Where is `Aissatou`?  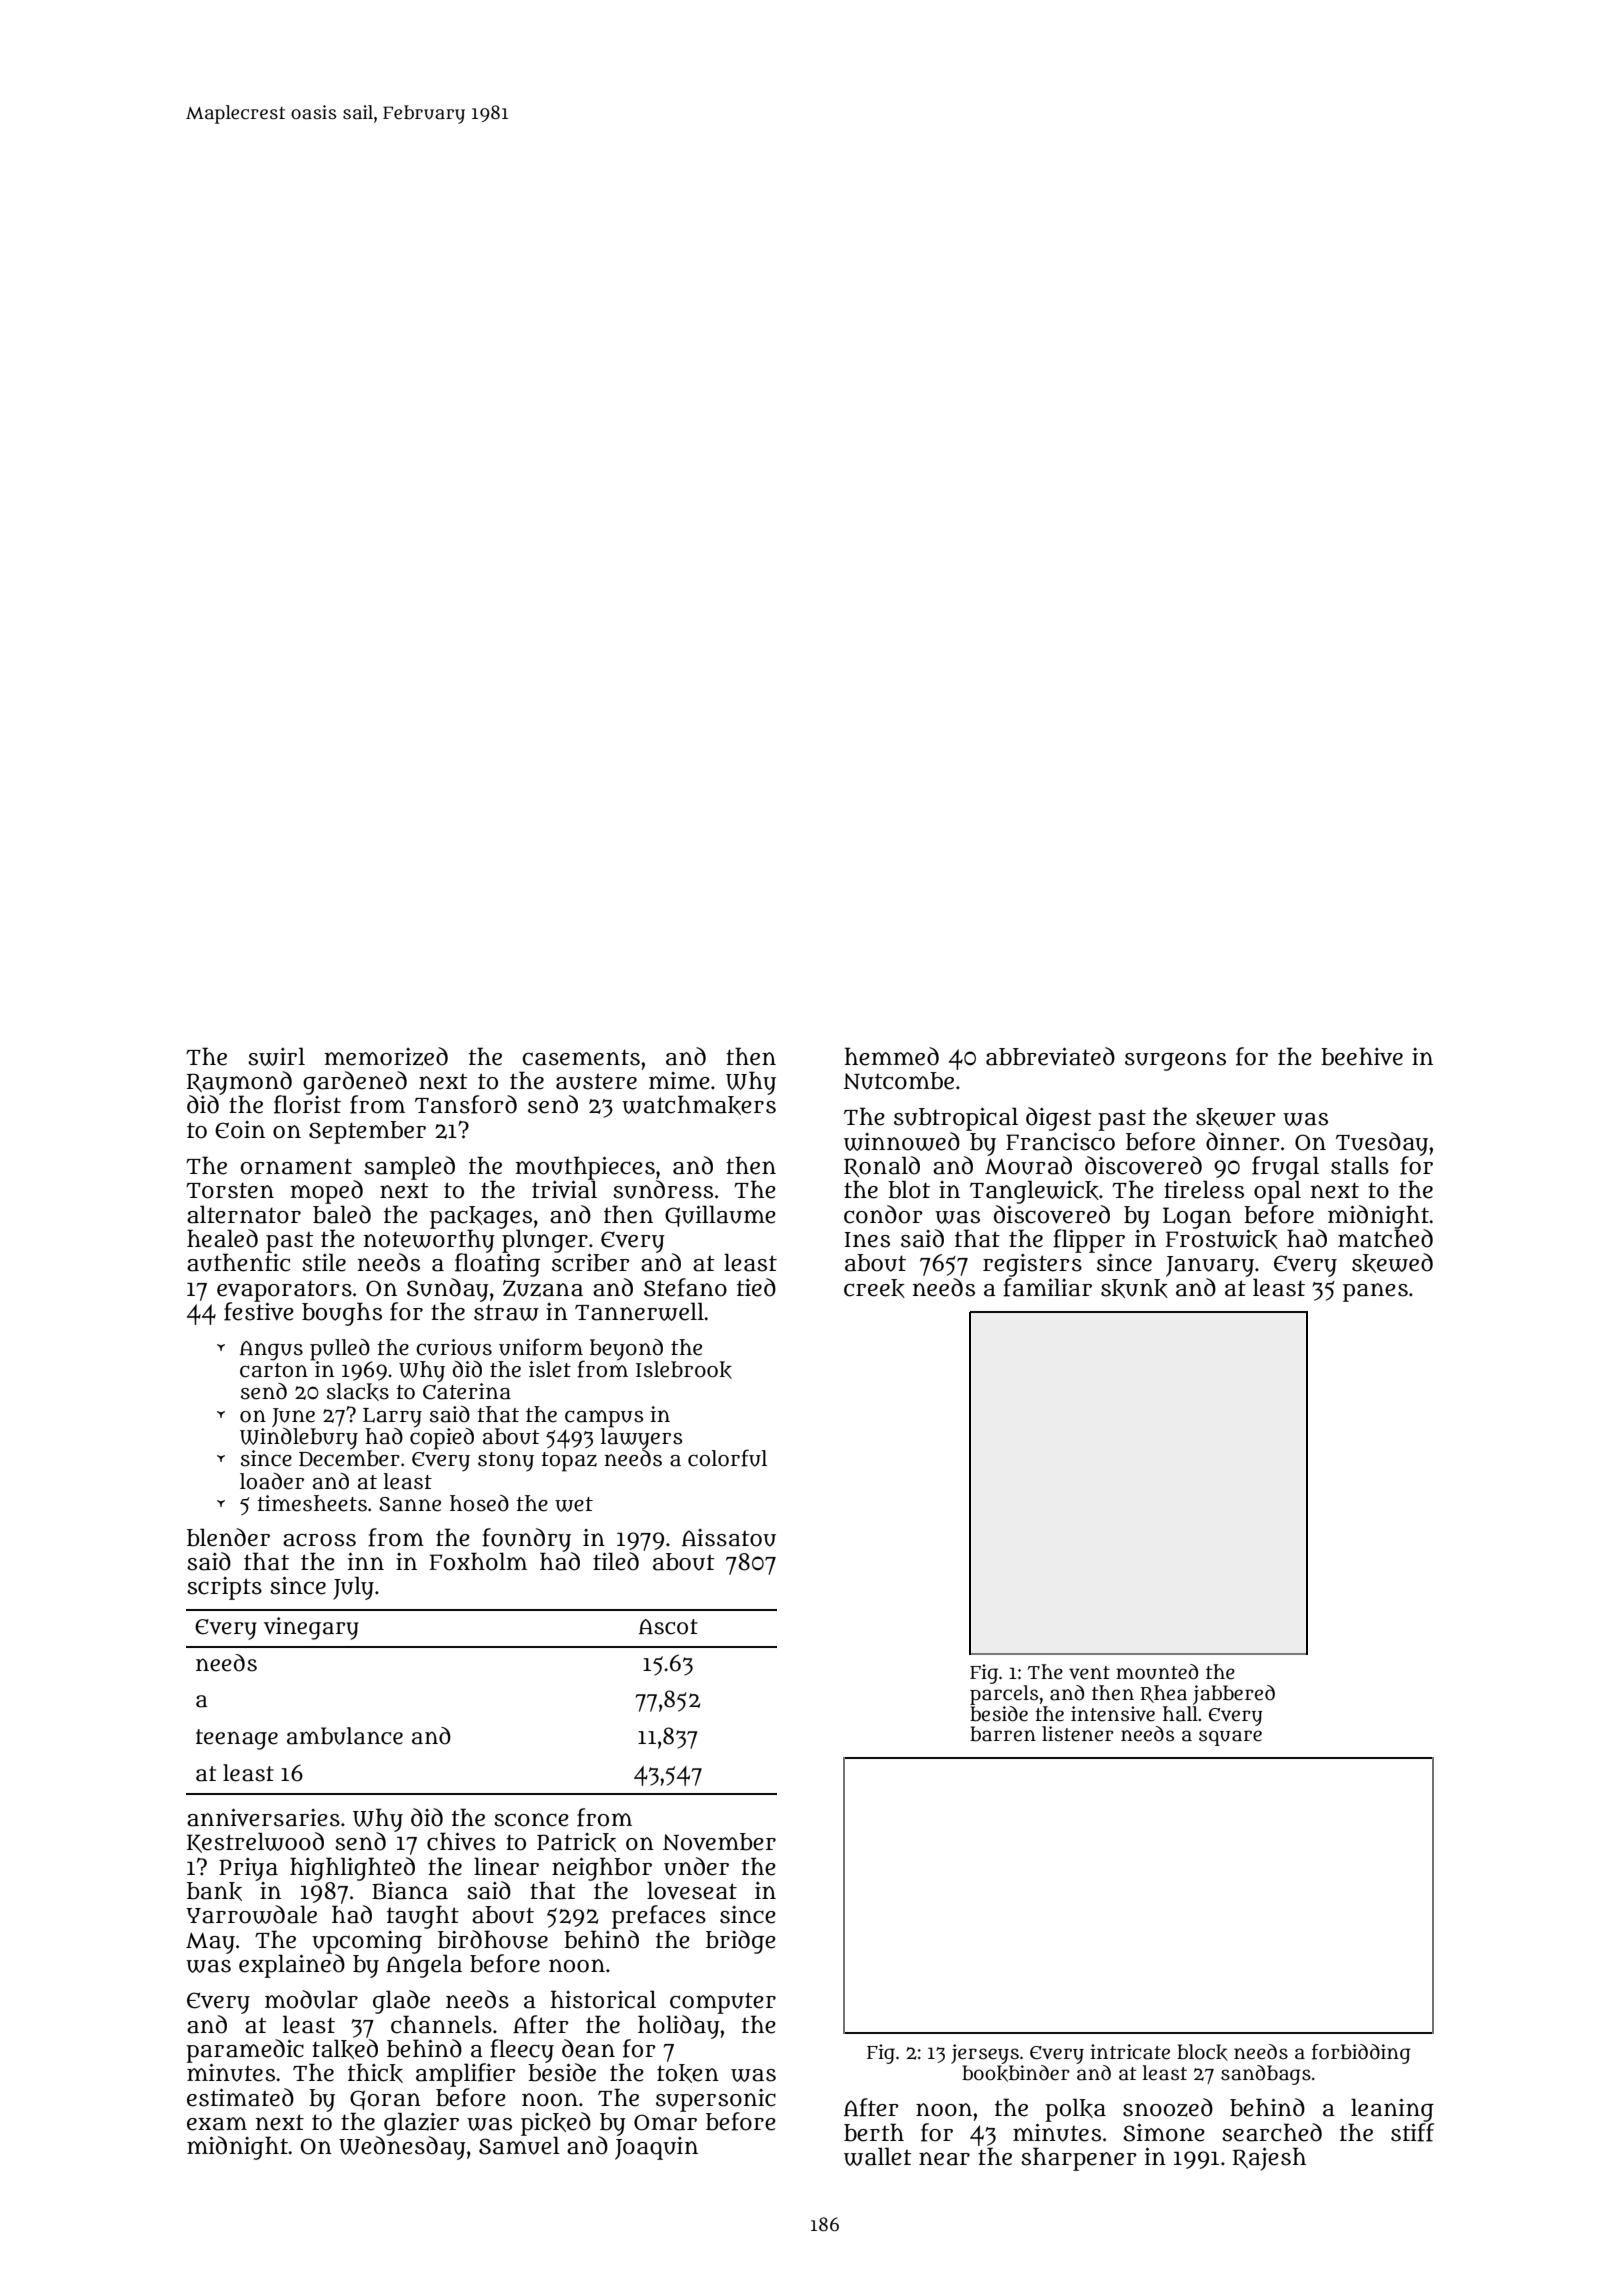
Aissatou is located at coordinates (729, 1538).
